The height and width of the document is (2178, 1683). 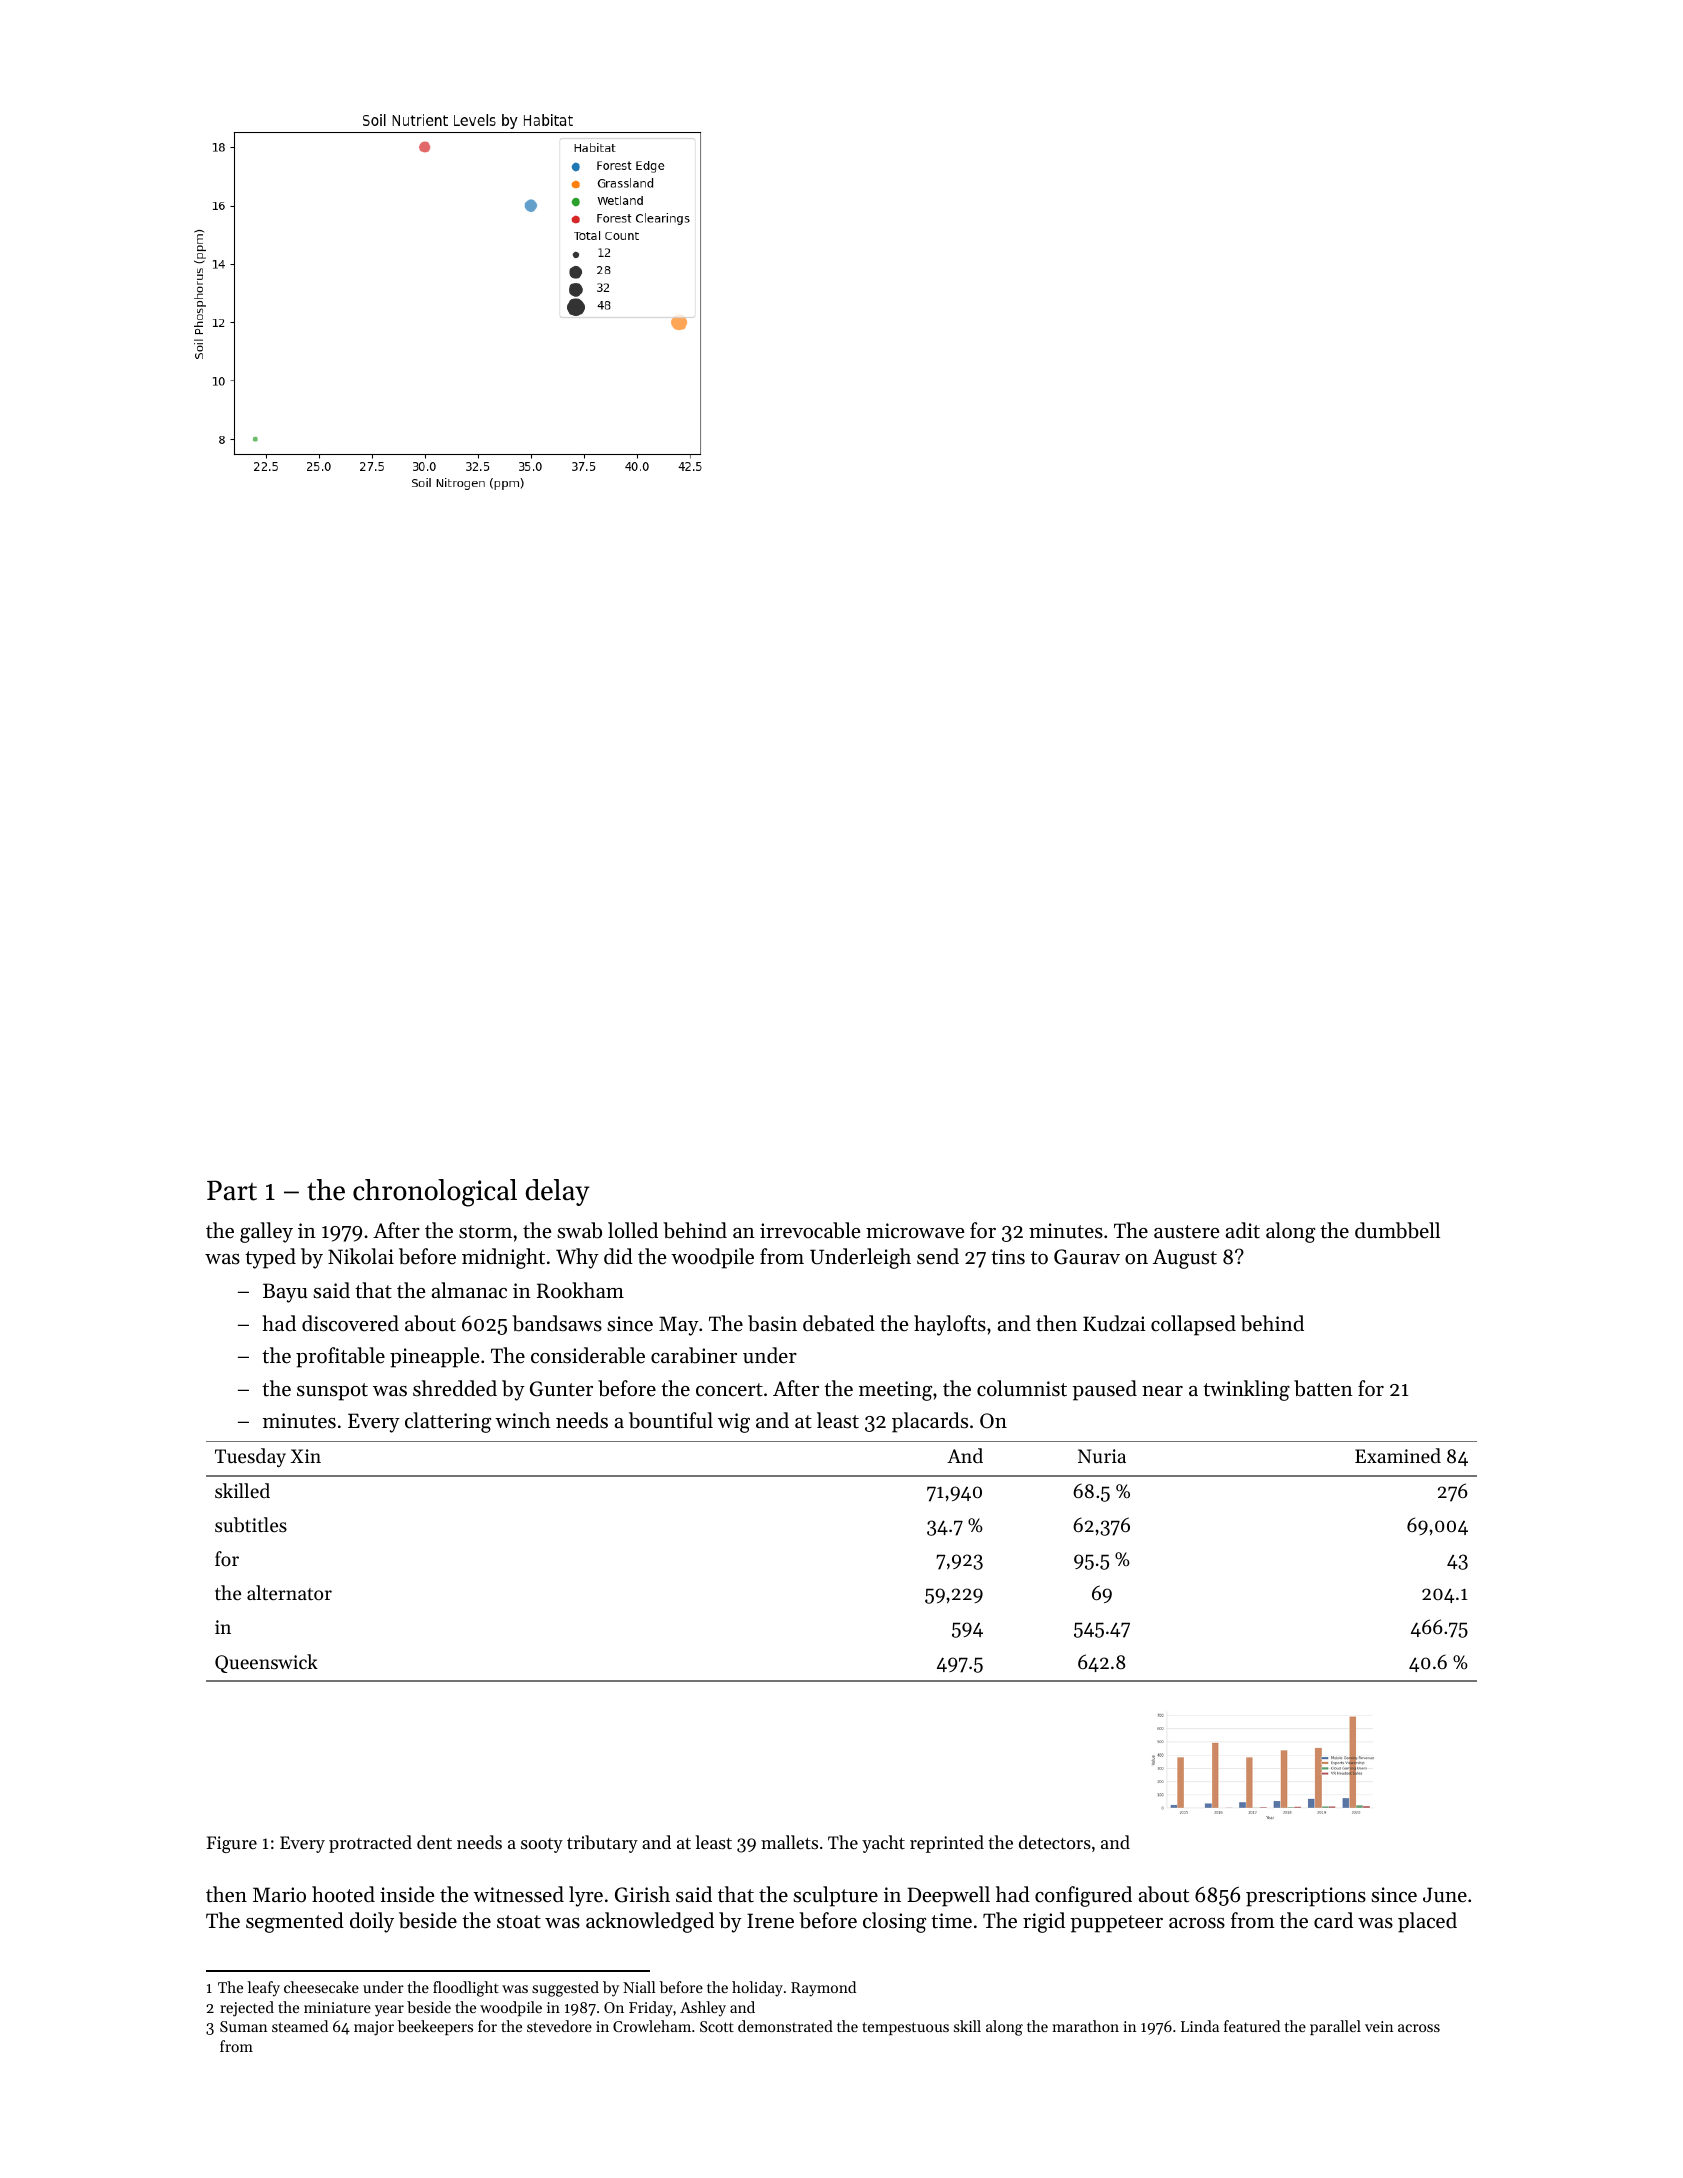 I want to click on collapsed, so click(x=1193, y=1325).
